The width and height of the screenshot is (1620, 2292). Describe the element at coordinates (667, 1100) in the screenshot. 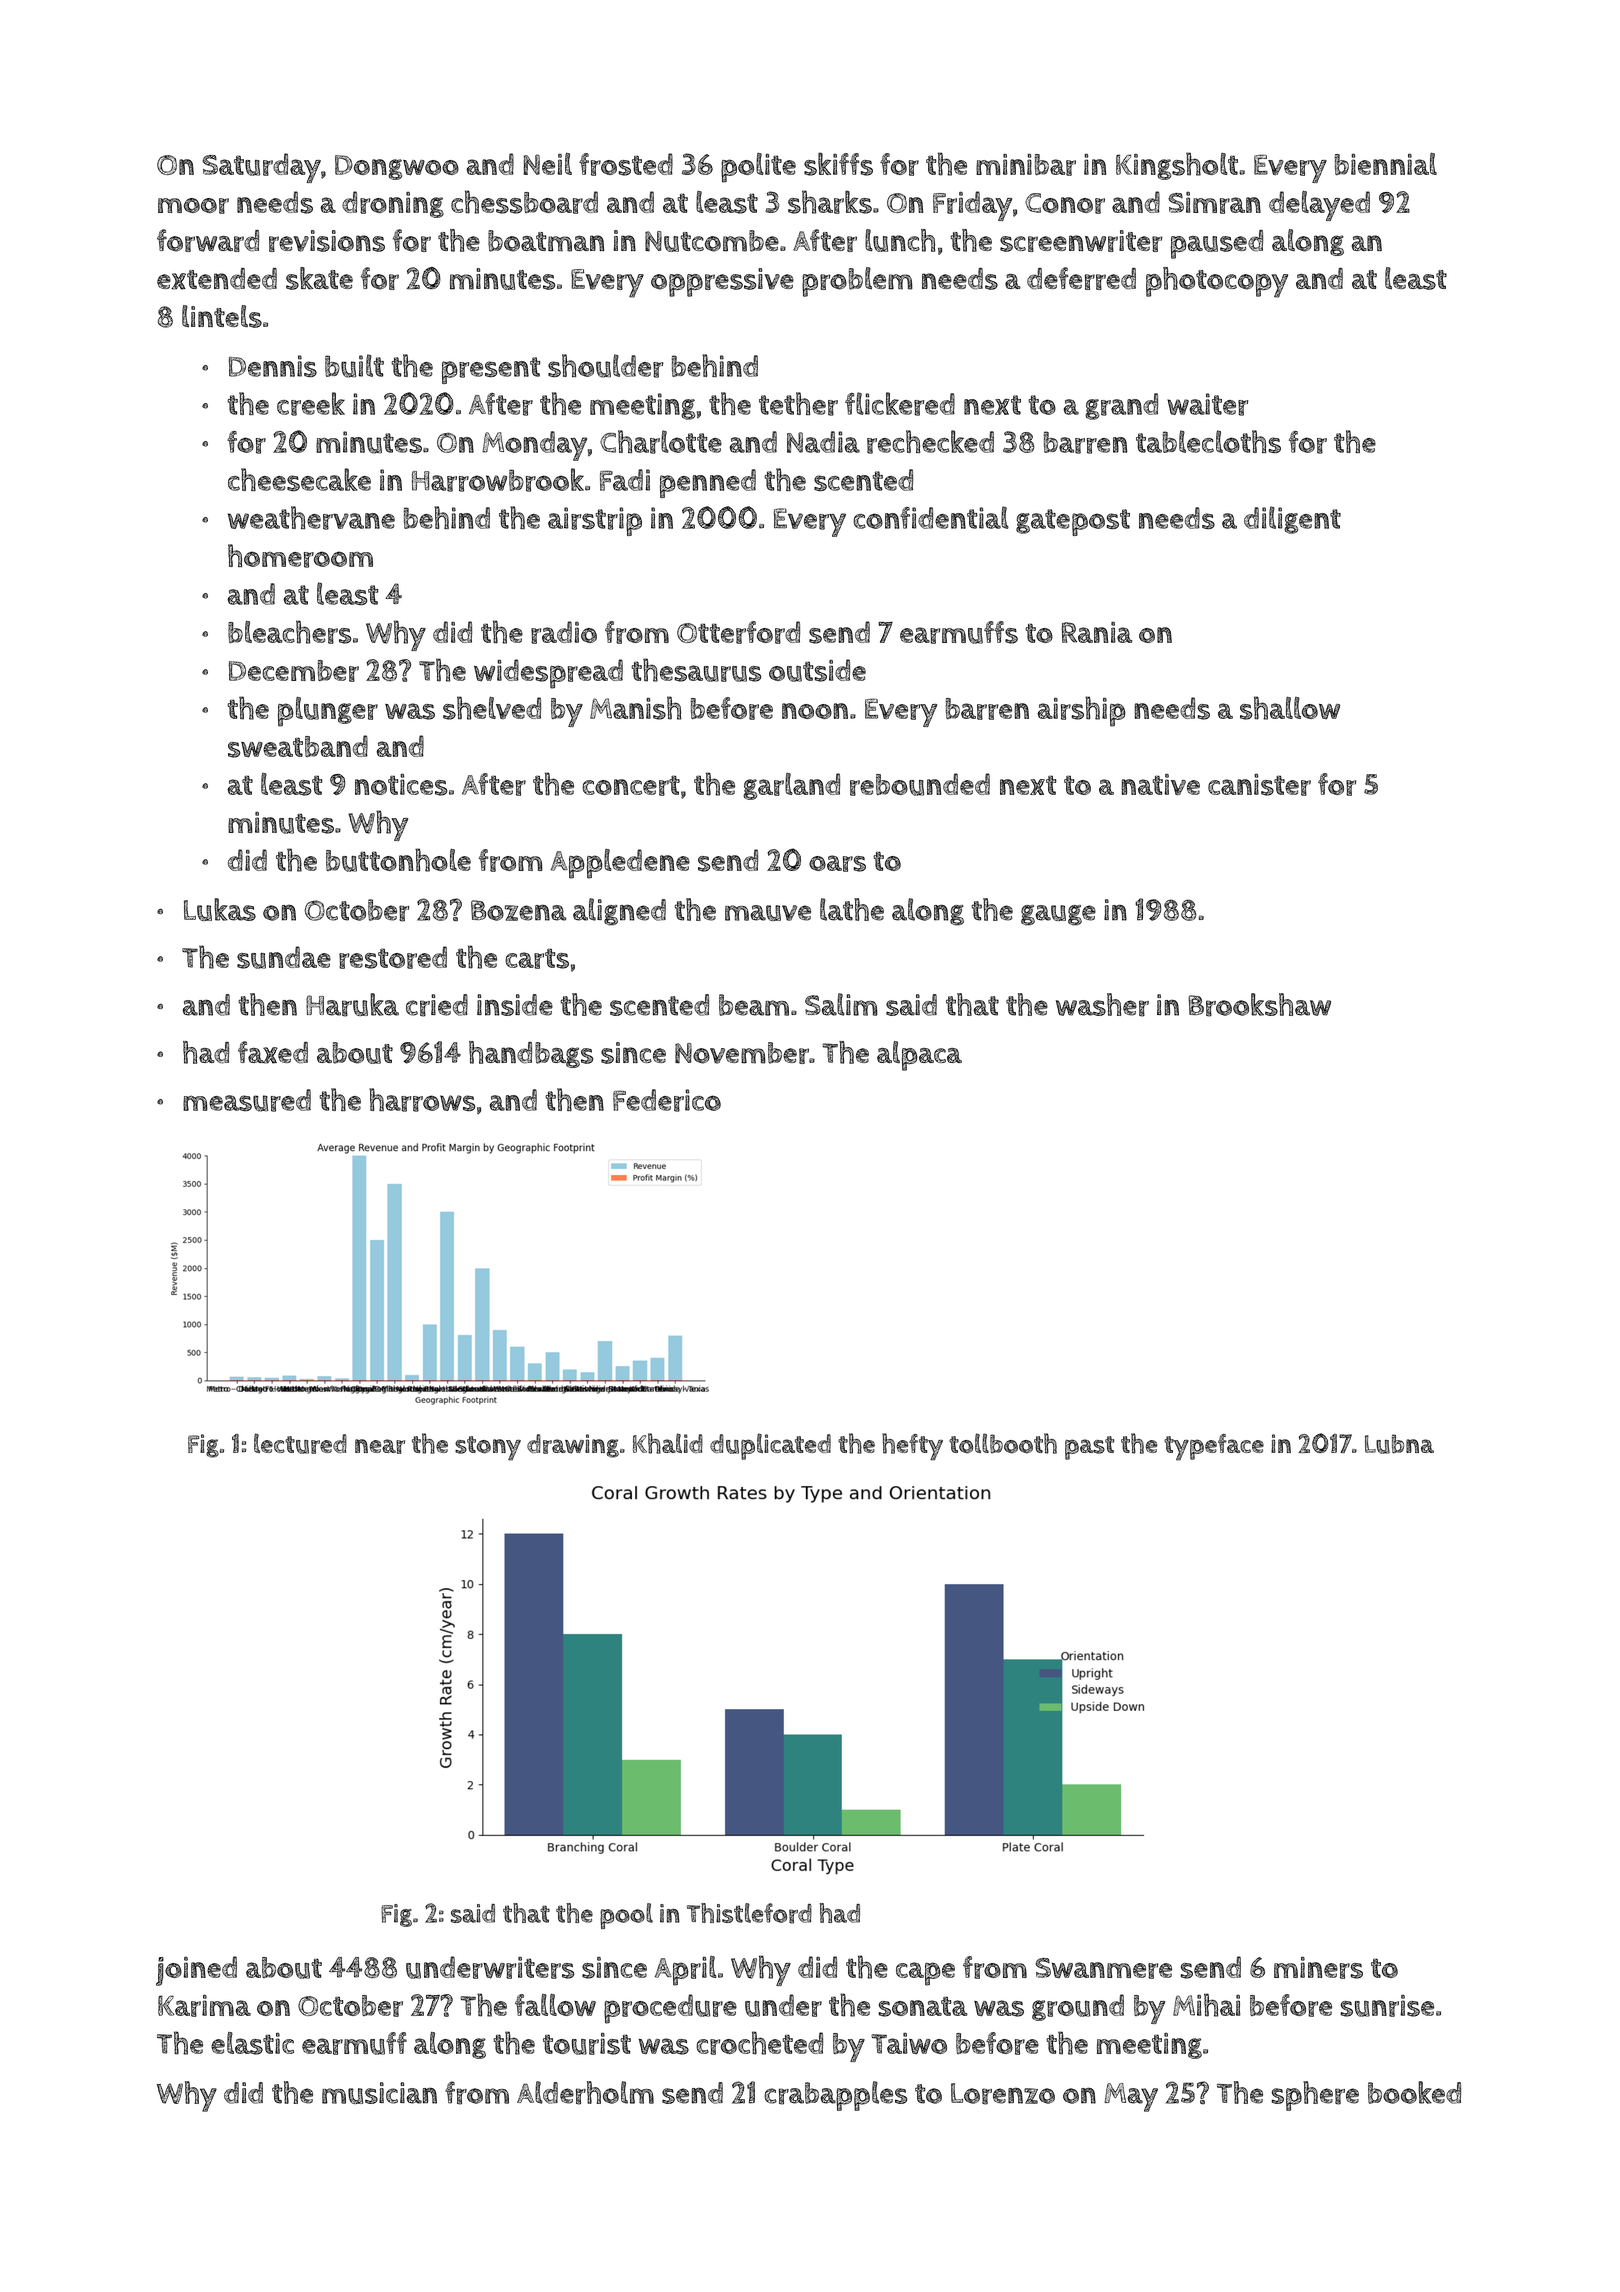

I see `Federico` at that location.
